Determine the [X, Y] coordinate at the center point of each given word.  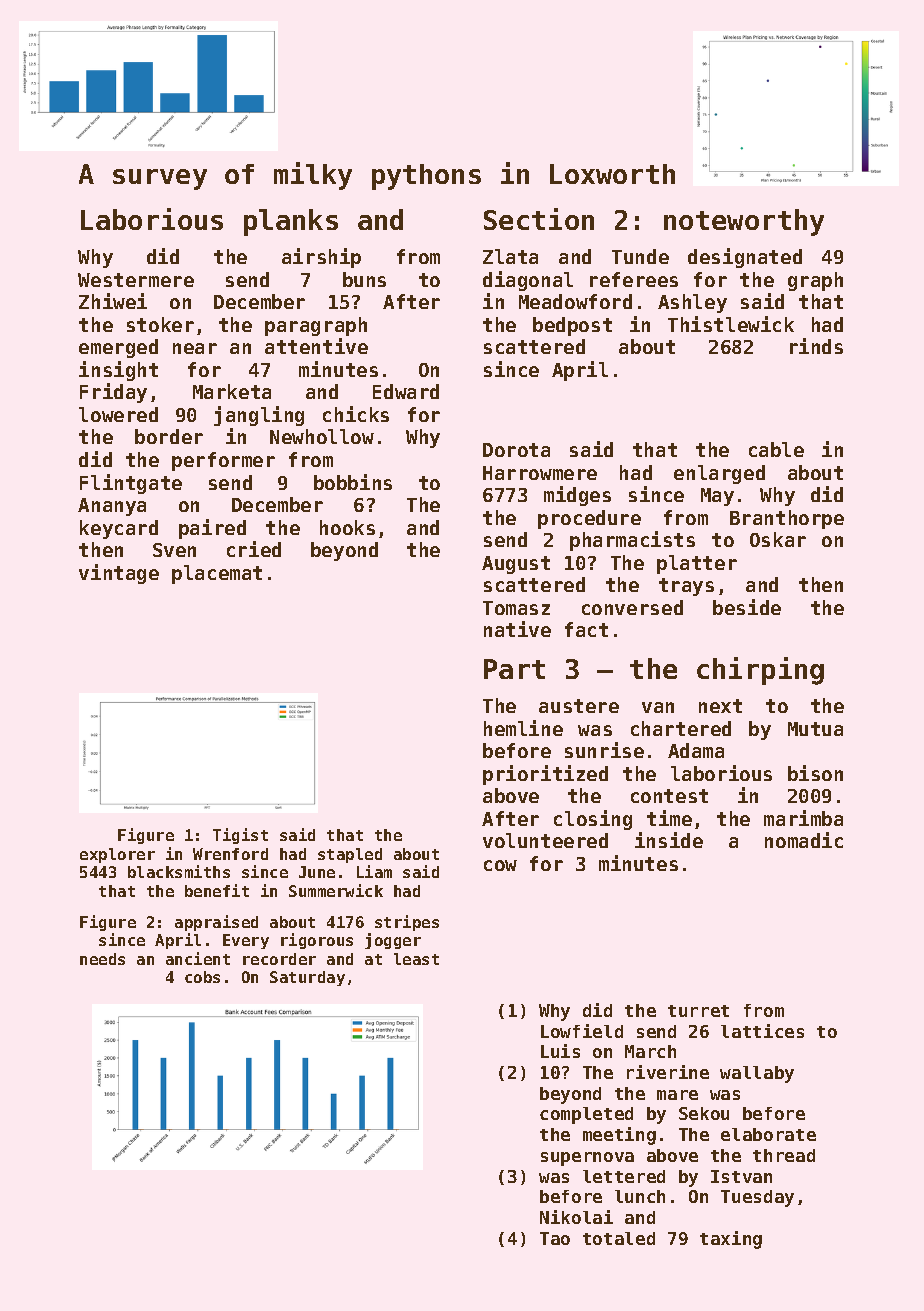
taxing [731, 1240]
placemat [217, 574]
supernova [587, 1159]
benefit [217, 890]
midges [577, 496]
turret [698, 1011]
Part [514, 669]
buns [364, 279]
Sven [174, 550]
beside [747, 607]
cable [776, 449]
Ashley [692, 303]
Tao [555, 1238]
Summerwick [336, 890]
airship [321, 258]
